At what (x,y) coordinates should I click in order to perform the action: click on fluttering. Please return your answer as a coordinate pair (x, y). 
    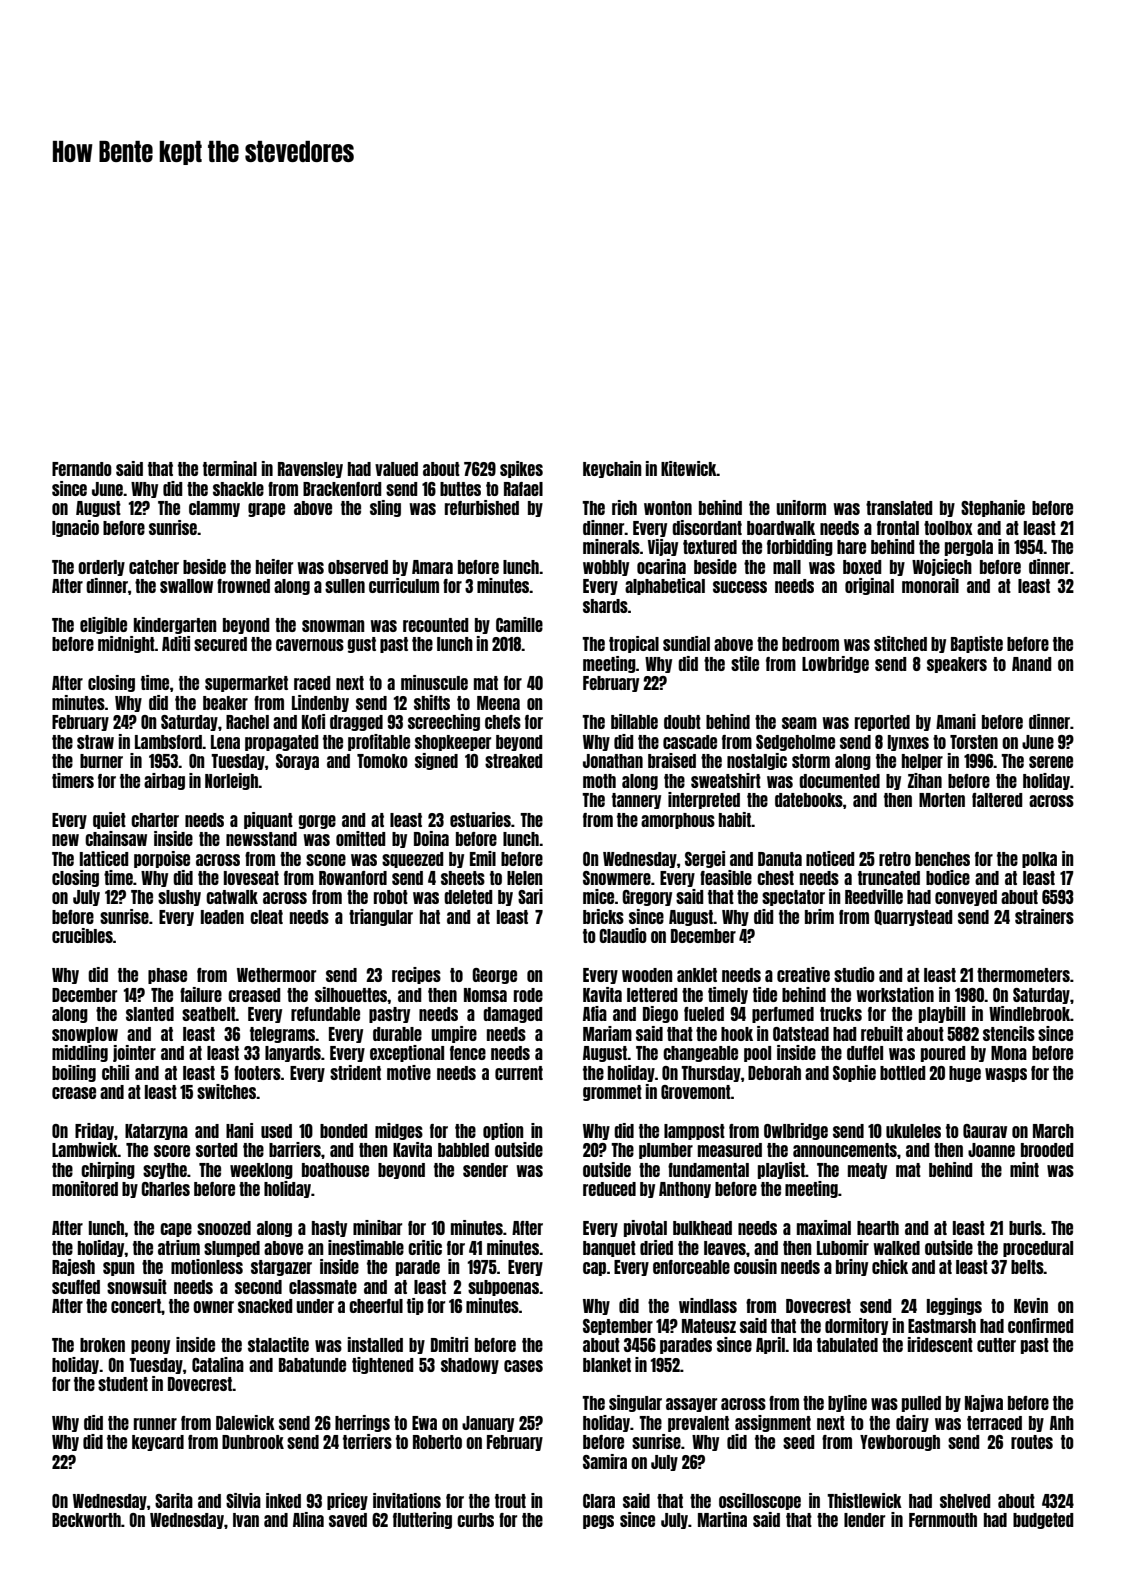
    Looking at the image, I should click on (422, 1520).
